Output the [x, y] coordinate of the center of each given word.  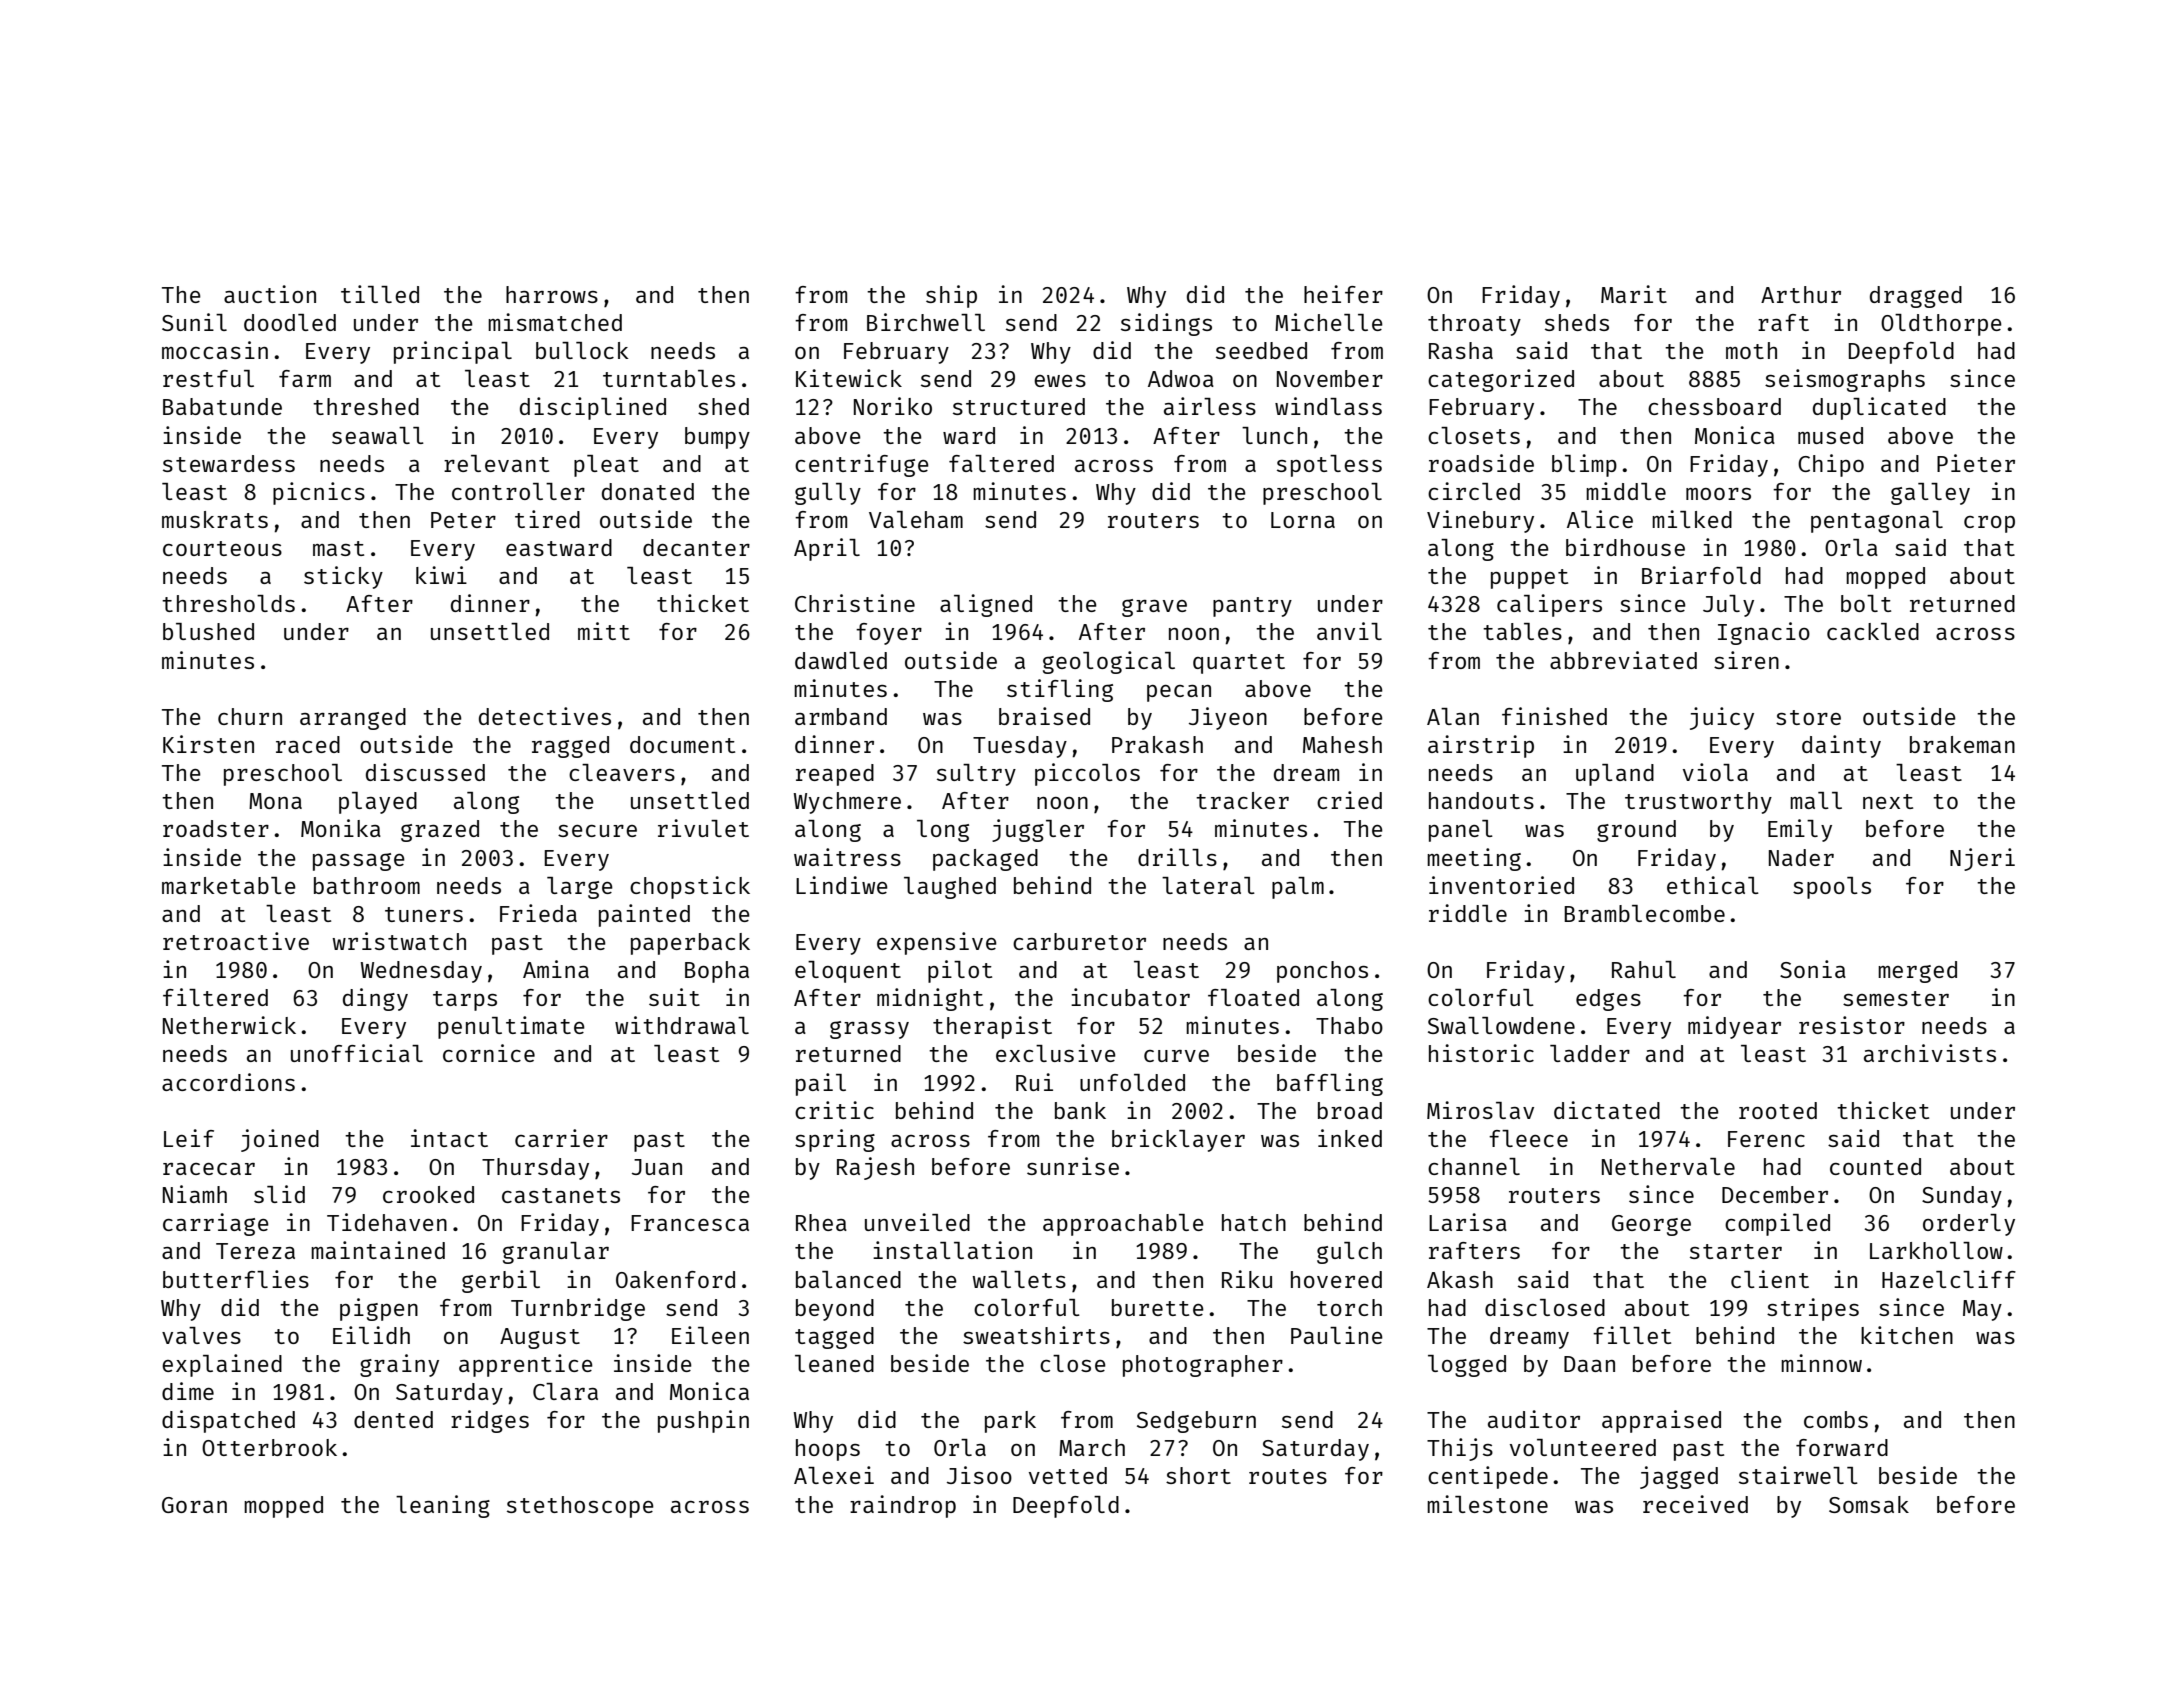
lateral [1208, 885]
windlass [1328, 406]
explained [222, 1365]
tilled [380, 294]
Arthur [1801, 294]
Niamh [195, 1194]
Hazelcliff [1949, 1279]
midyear [1734, 1027]
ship [951, 296]
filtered [215, 997]
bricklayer [1178, 1140]
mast [338, 548]
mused [1830, 435]
